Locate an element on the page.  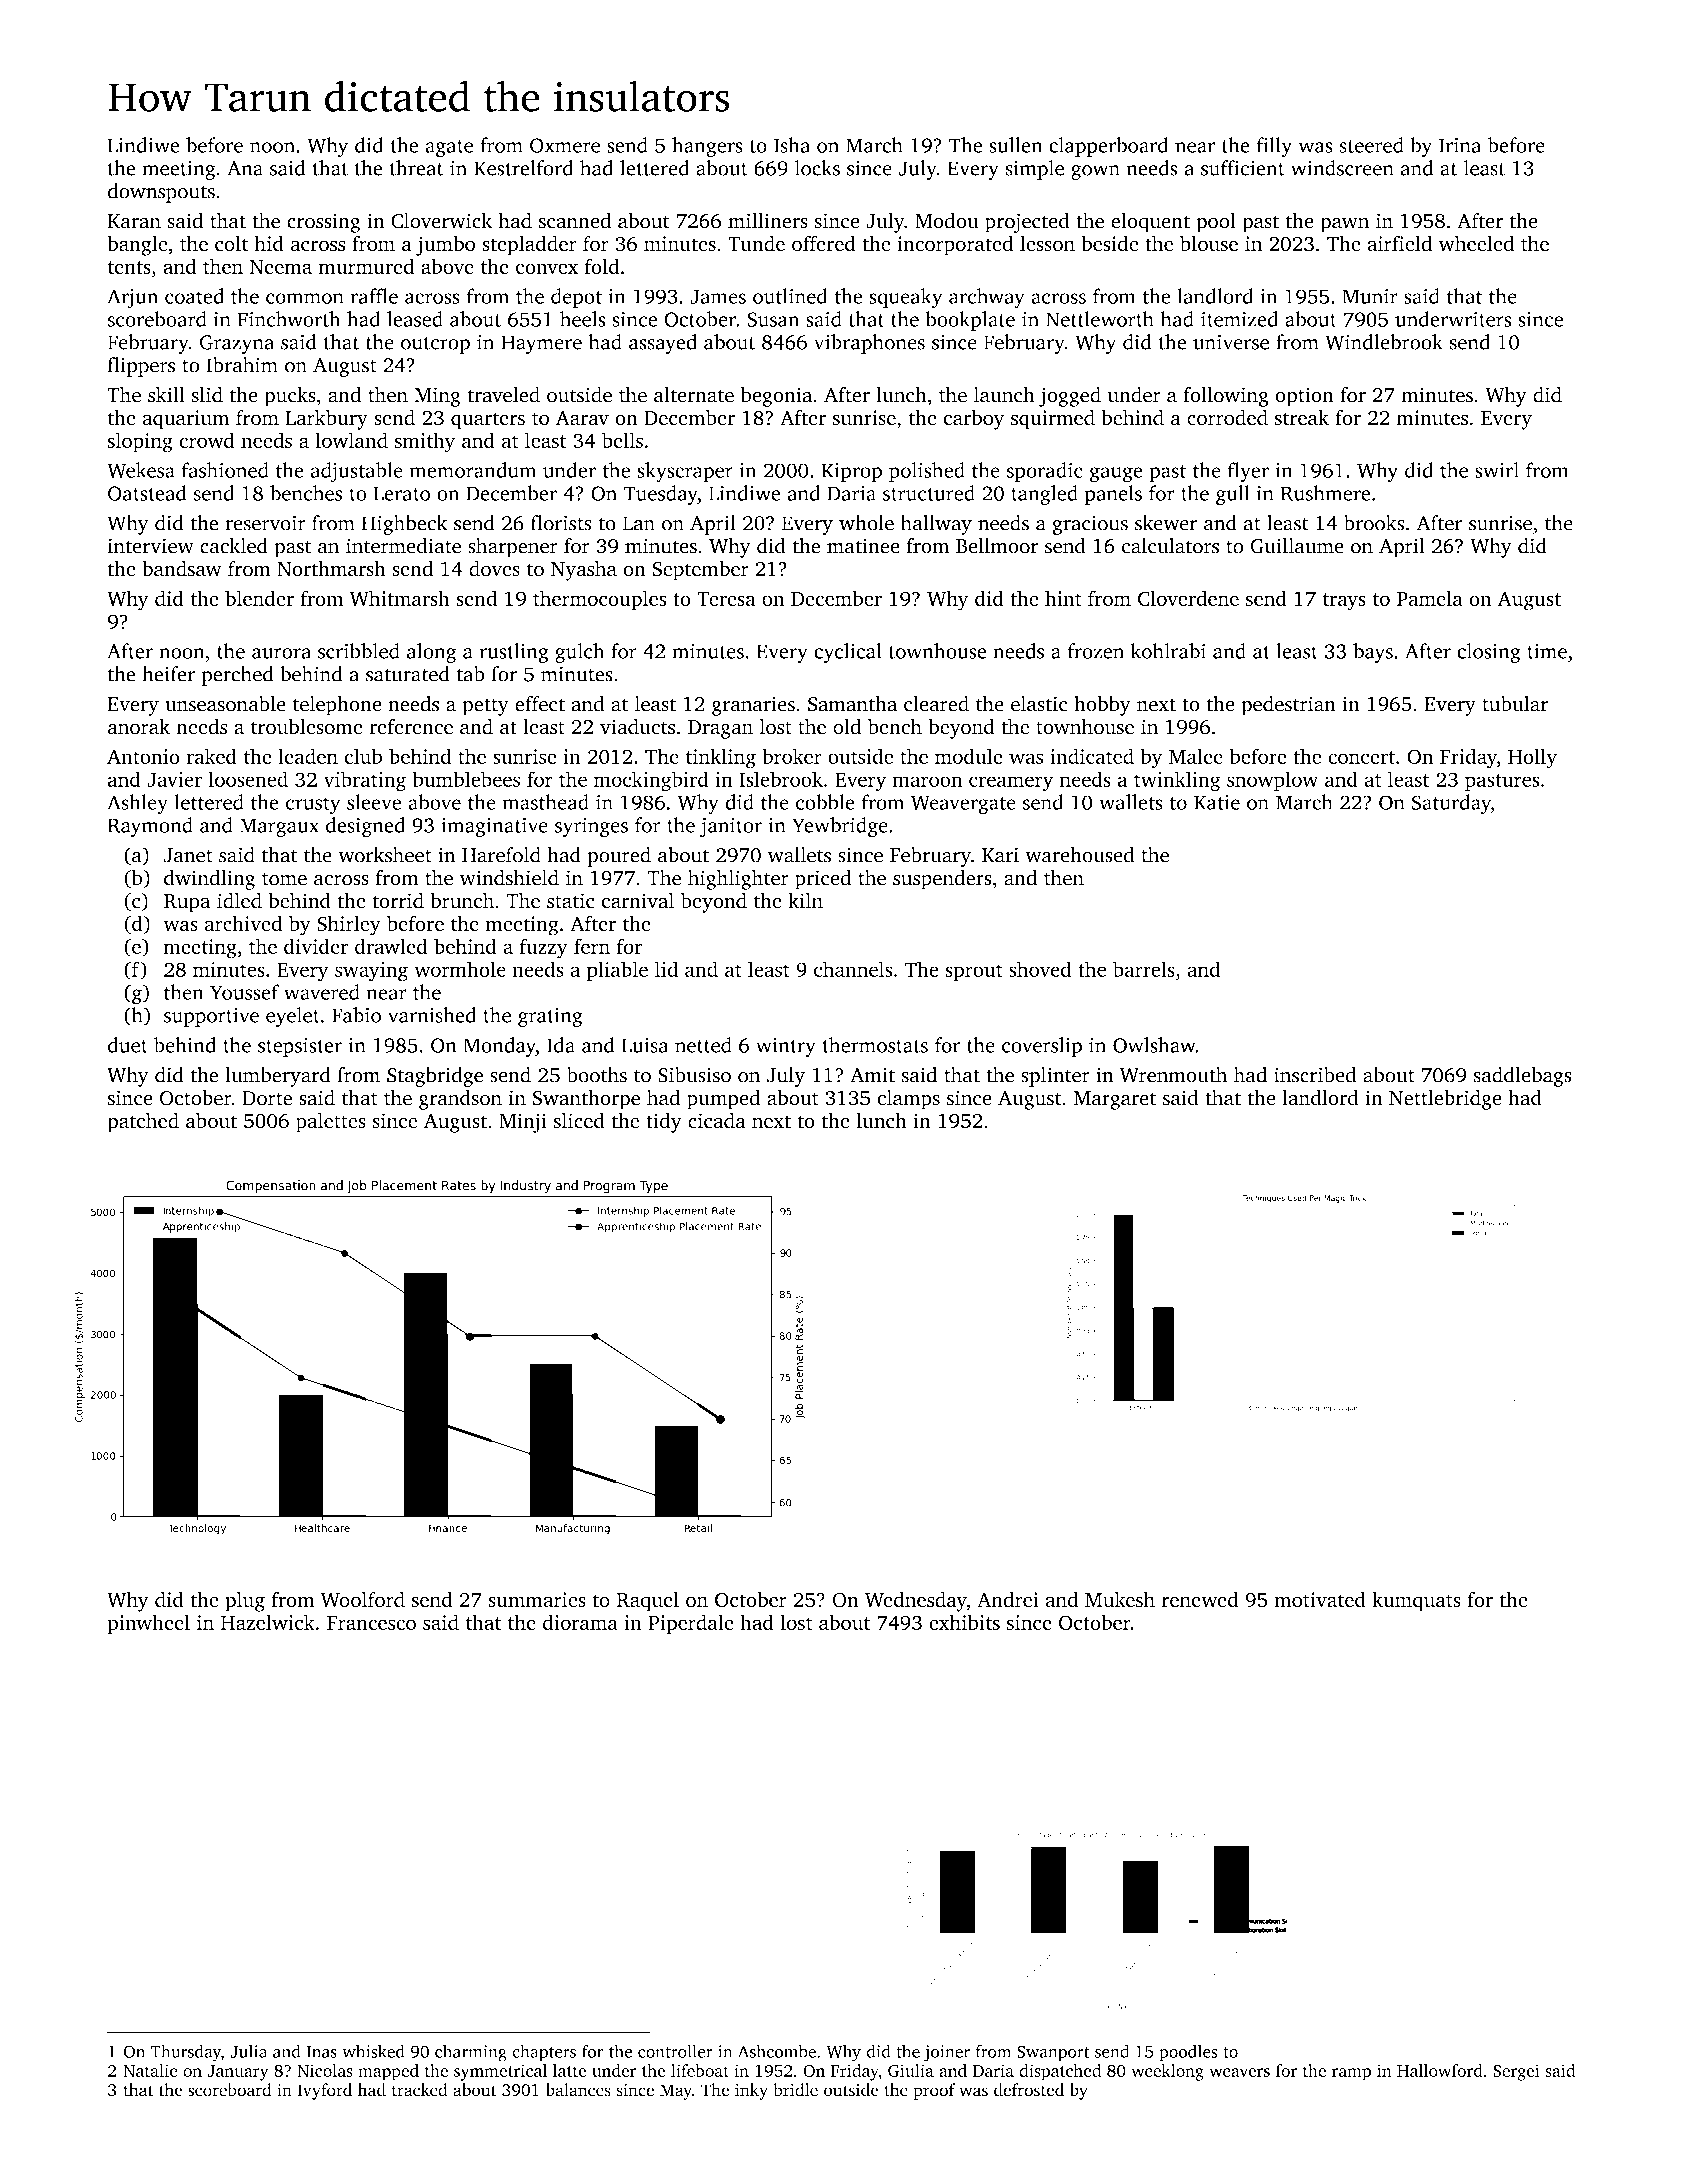
Wrenmouth is located at coordinates (1173, 1075).
